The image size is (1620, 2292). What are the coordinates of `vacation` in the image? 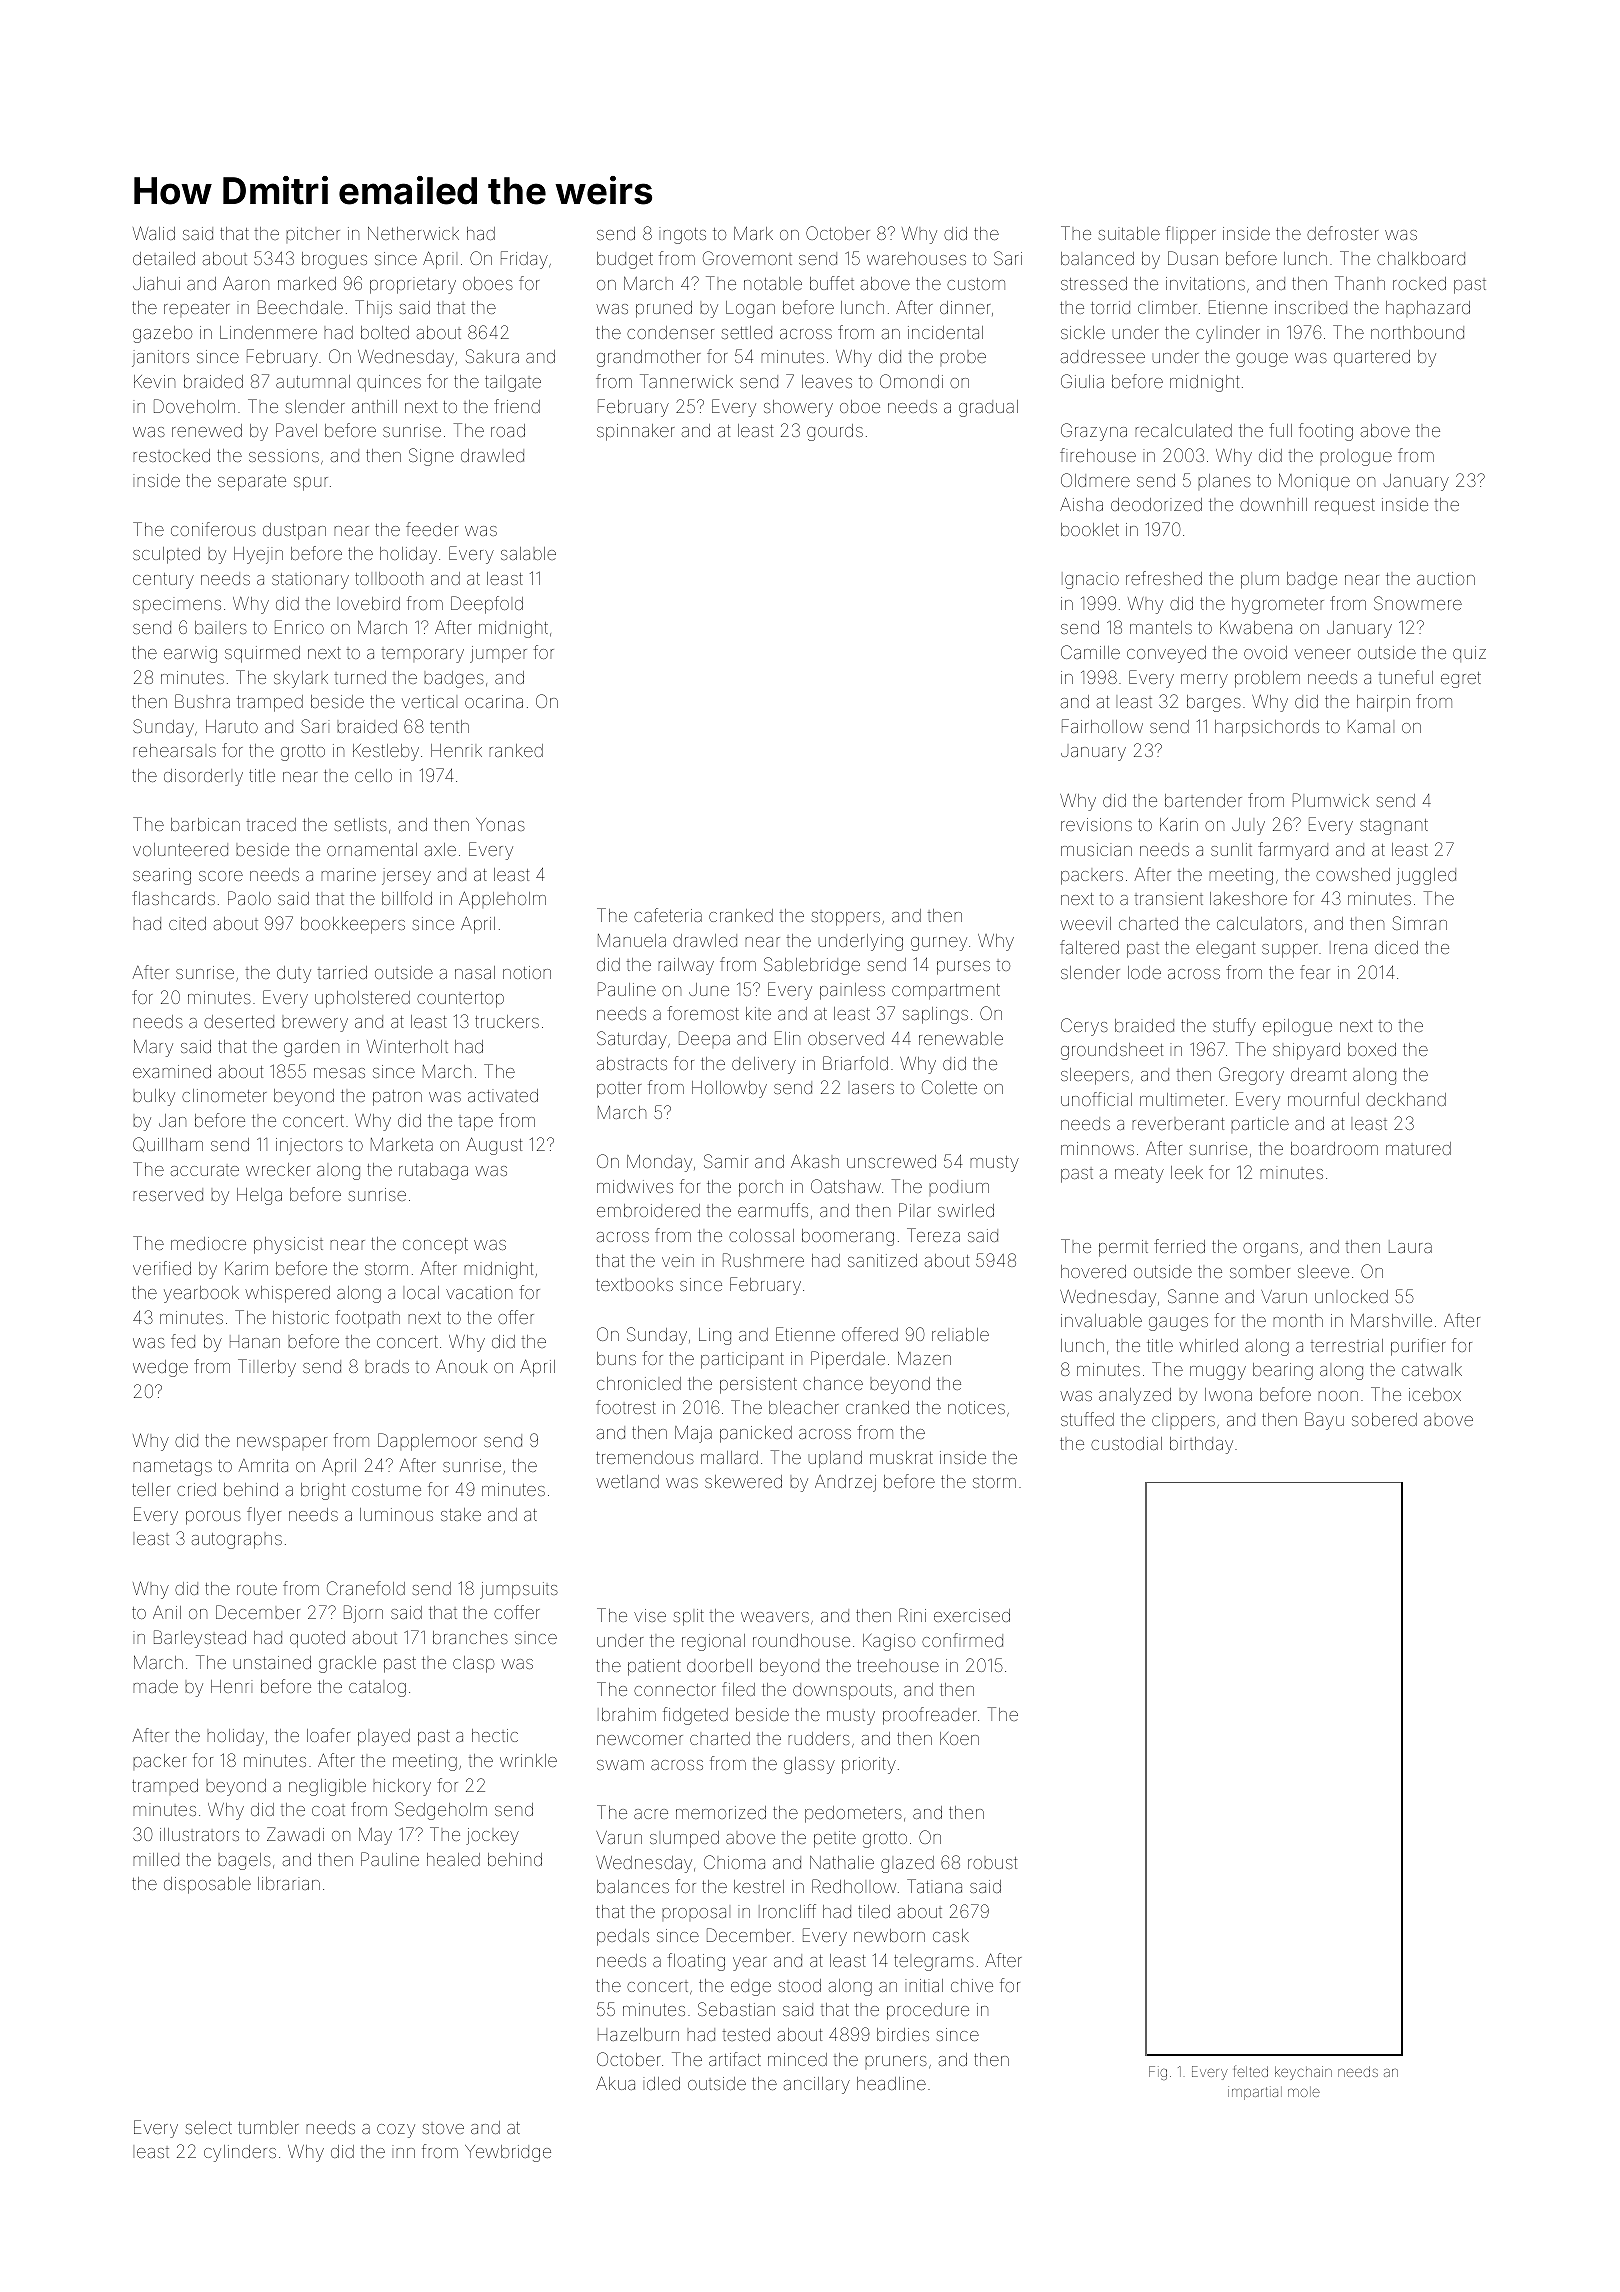 It's located at (479, 1292).
